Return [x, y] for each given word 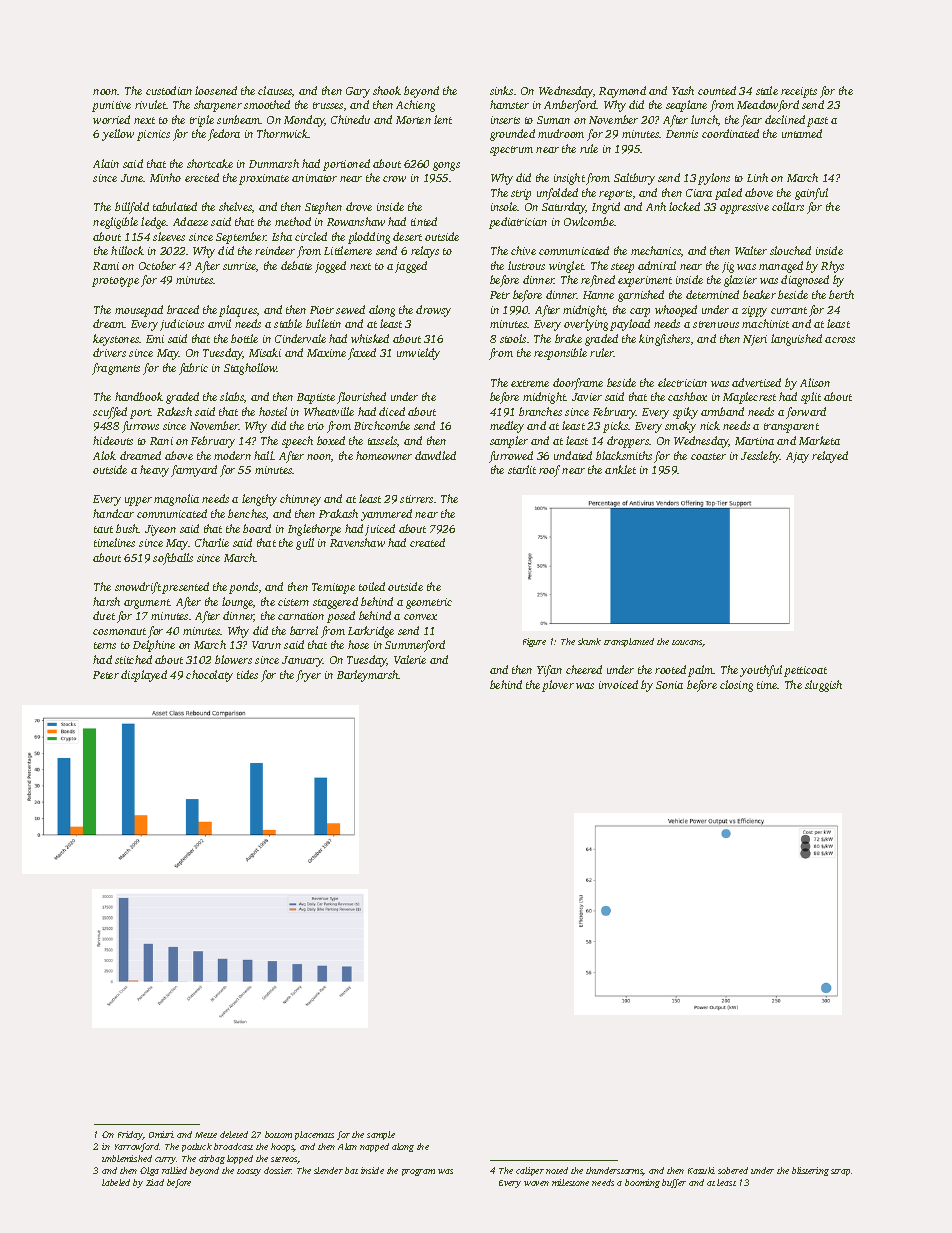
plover [558, 686]
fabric [193, 369]
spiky [685, 413]
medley [507, 427]
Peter [106, 675]
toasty [249, 1172]
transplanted [629, 642]
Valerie [410, 659]
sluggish [823, 686]
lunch [704, 119]
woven [536, 1183]
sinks [501, 90]
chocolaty [209, 676]
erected [202, 177]
